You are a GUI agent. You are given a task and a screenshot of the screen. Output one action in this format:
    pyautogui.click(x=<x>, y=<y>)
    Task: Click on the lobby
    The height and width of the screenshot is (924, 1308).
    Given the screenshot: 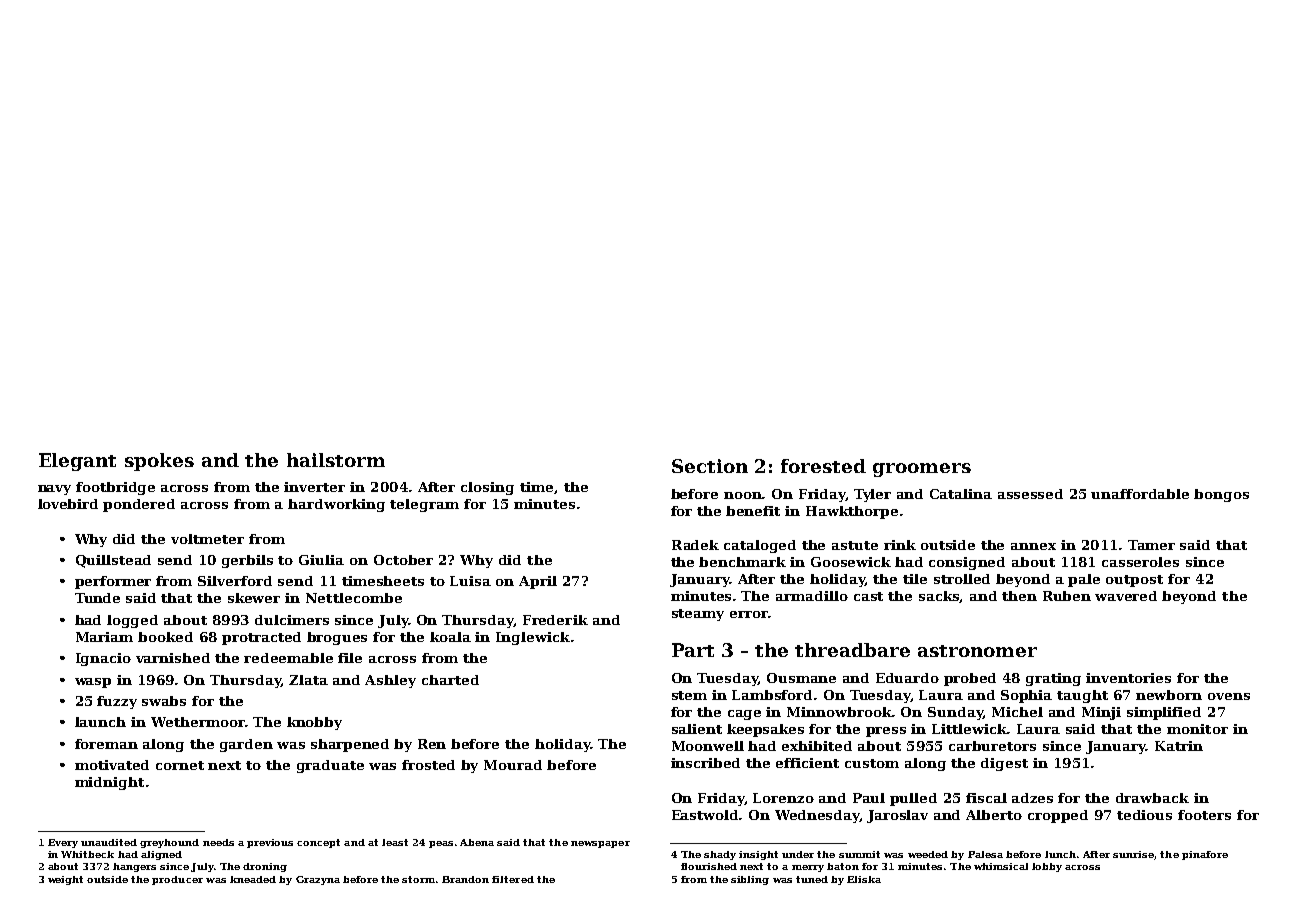 What is the action you would take?
    pyautogui.click(x=1047, y=867)
